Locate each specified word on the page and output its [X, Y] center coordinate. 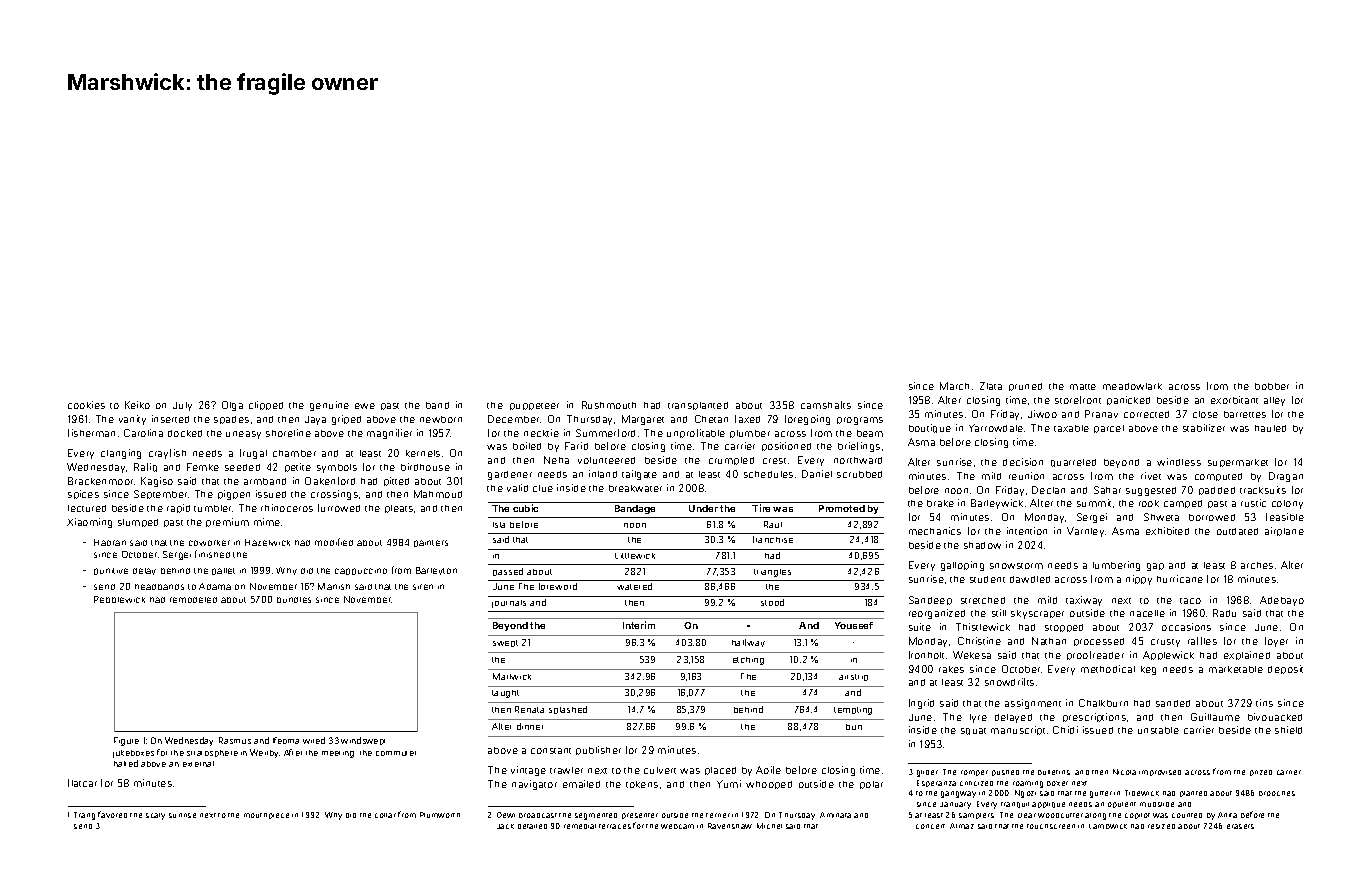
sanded [1173, 703]
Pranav [1101, 414]
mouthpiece [266, 816]
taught [505, 694]
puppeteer [534, 406]
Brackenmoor [100, 481]
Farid [576, 446]
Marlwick [512, 676]
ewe [365, 406]
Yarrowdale [996, 428]
